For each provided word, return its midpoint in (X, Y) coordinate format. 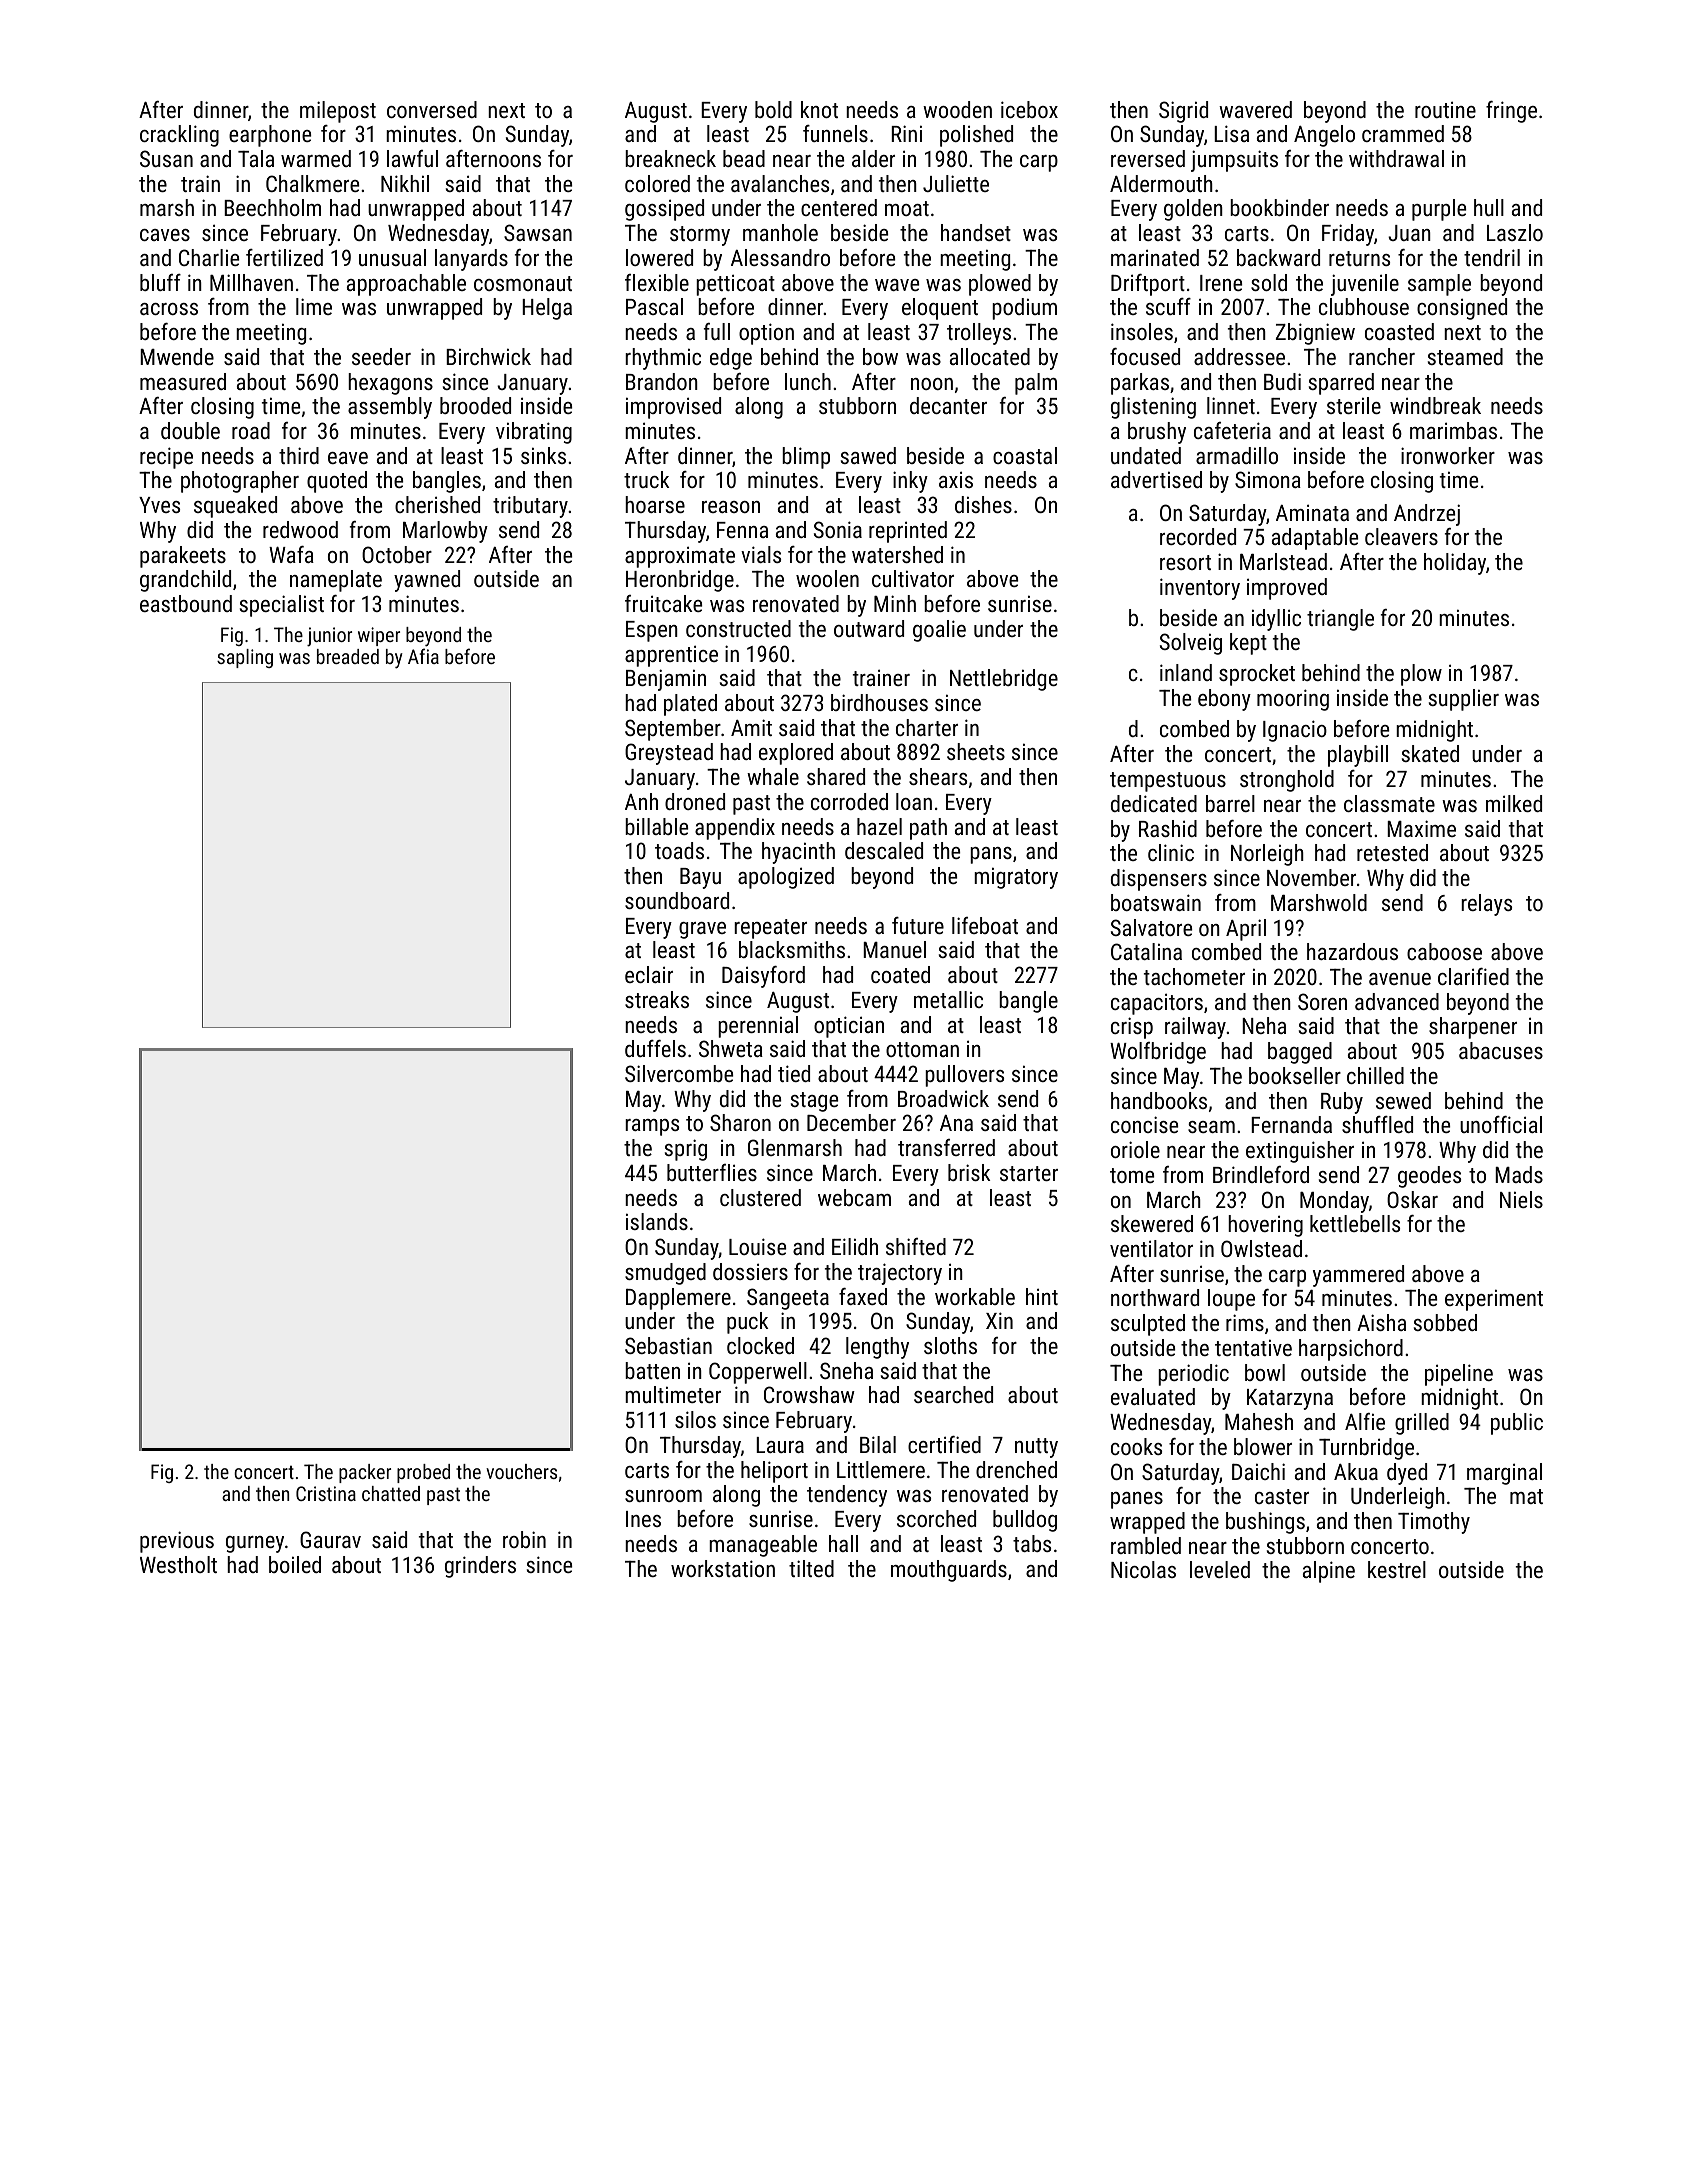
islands (657, 1221)
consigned (1462, 309)
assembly (390, 408)
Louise (757, 1246)
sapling (245, 658)
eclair (649, 974)
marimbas (1453, 430)
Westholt (178, 1564)
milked (1514, 803)
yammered (1358, 1276)
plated (690, 705)
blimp (806, 458)
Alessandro (780, 257)
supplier (1464, 700)
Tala (256, 158)
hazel (879, 826)
